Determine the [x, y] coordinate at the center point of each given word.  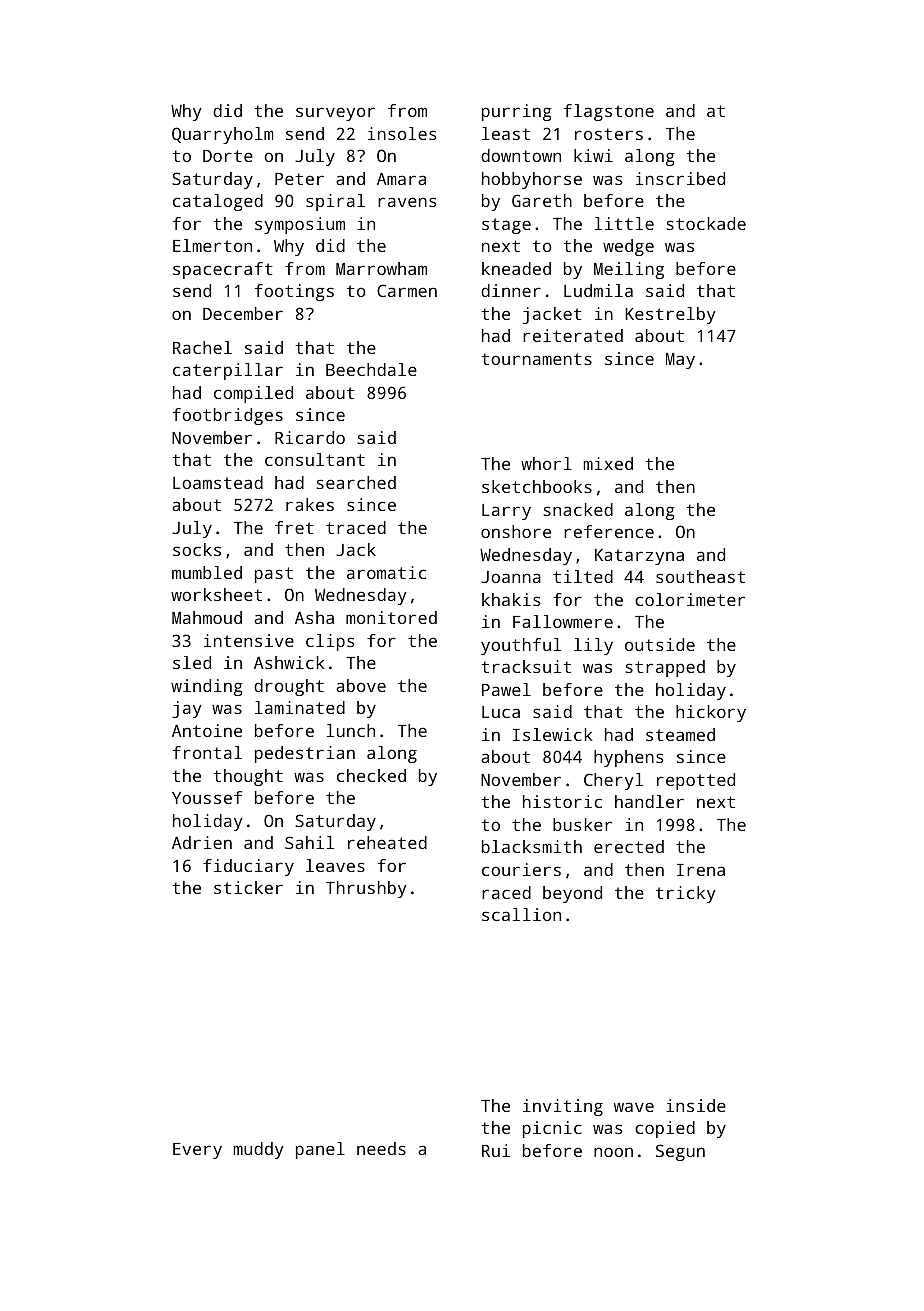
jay [187, 709]
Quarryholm [222, 135]
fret [294, 527]
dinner [511, 290]
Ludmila [598, 290]
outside [660, 644]
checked [371, 775]
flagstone [609, 112]
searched [356, 482]
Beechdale [371, 369]
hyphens [628, 758]
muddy [259, 1150]
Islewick [553, 734]
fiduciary [248, 867]
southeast [700, 576]
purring [517, 112]
